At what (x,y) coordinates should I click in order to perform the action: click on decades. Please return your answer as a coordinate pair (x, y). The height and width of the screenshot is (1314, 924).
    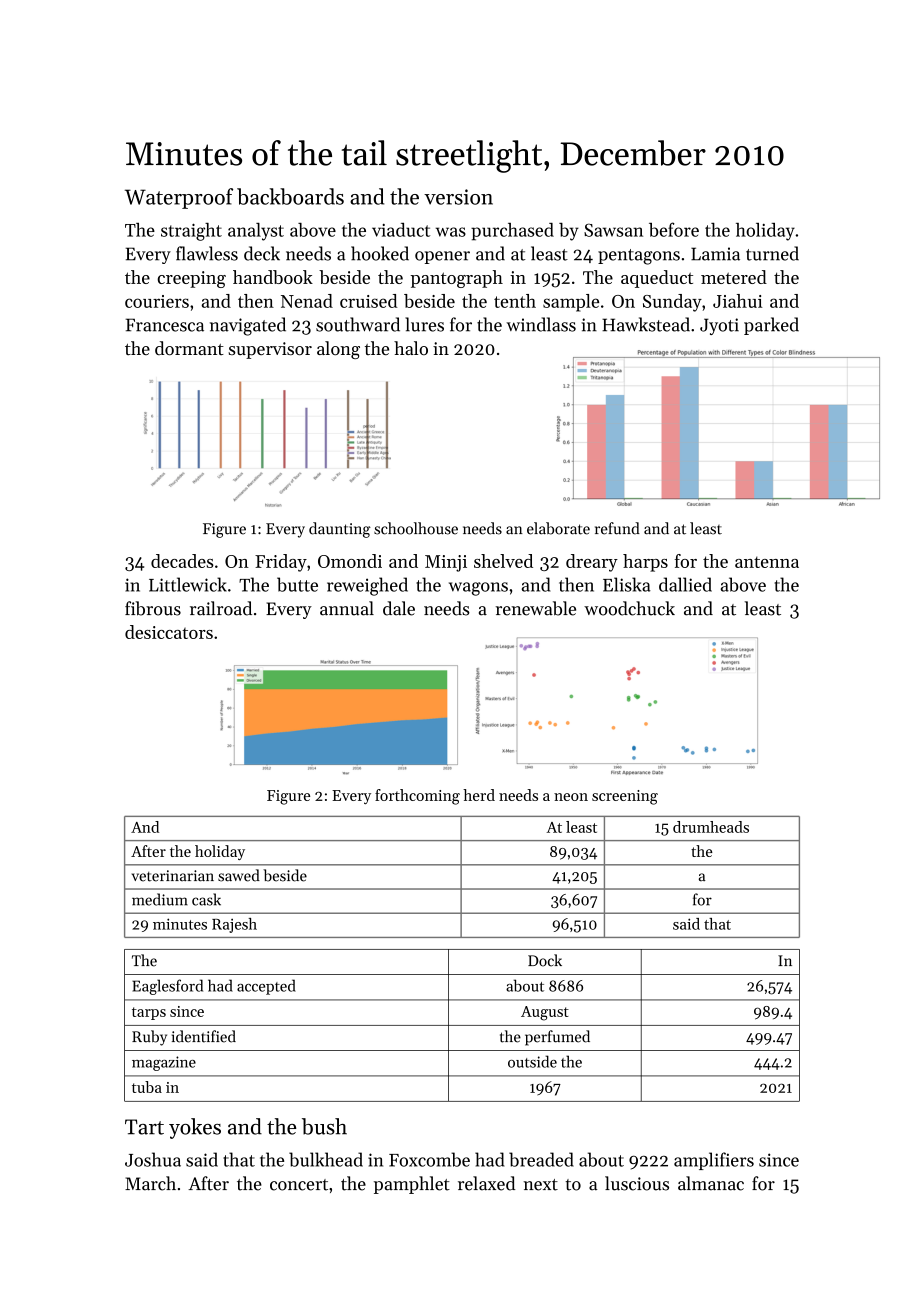
    Looking at the image, I should click on (182, 561).
